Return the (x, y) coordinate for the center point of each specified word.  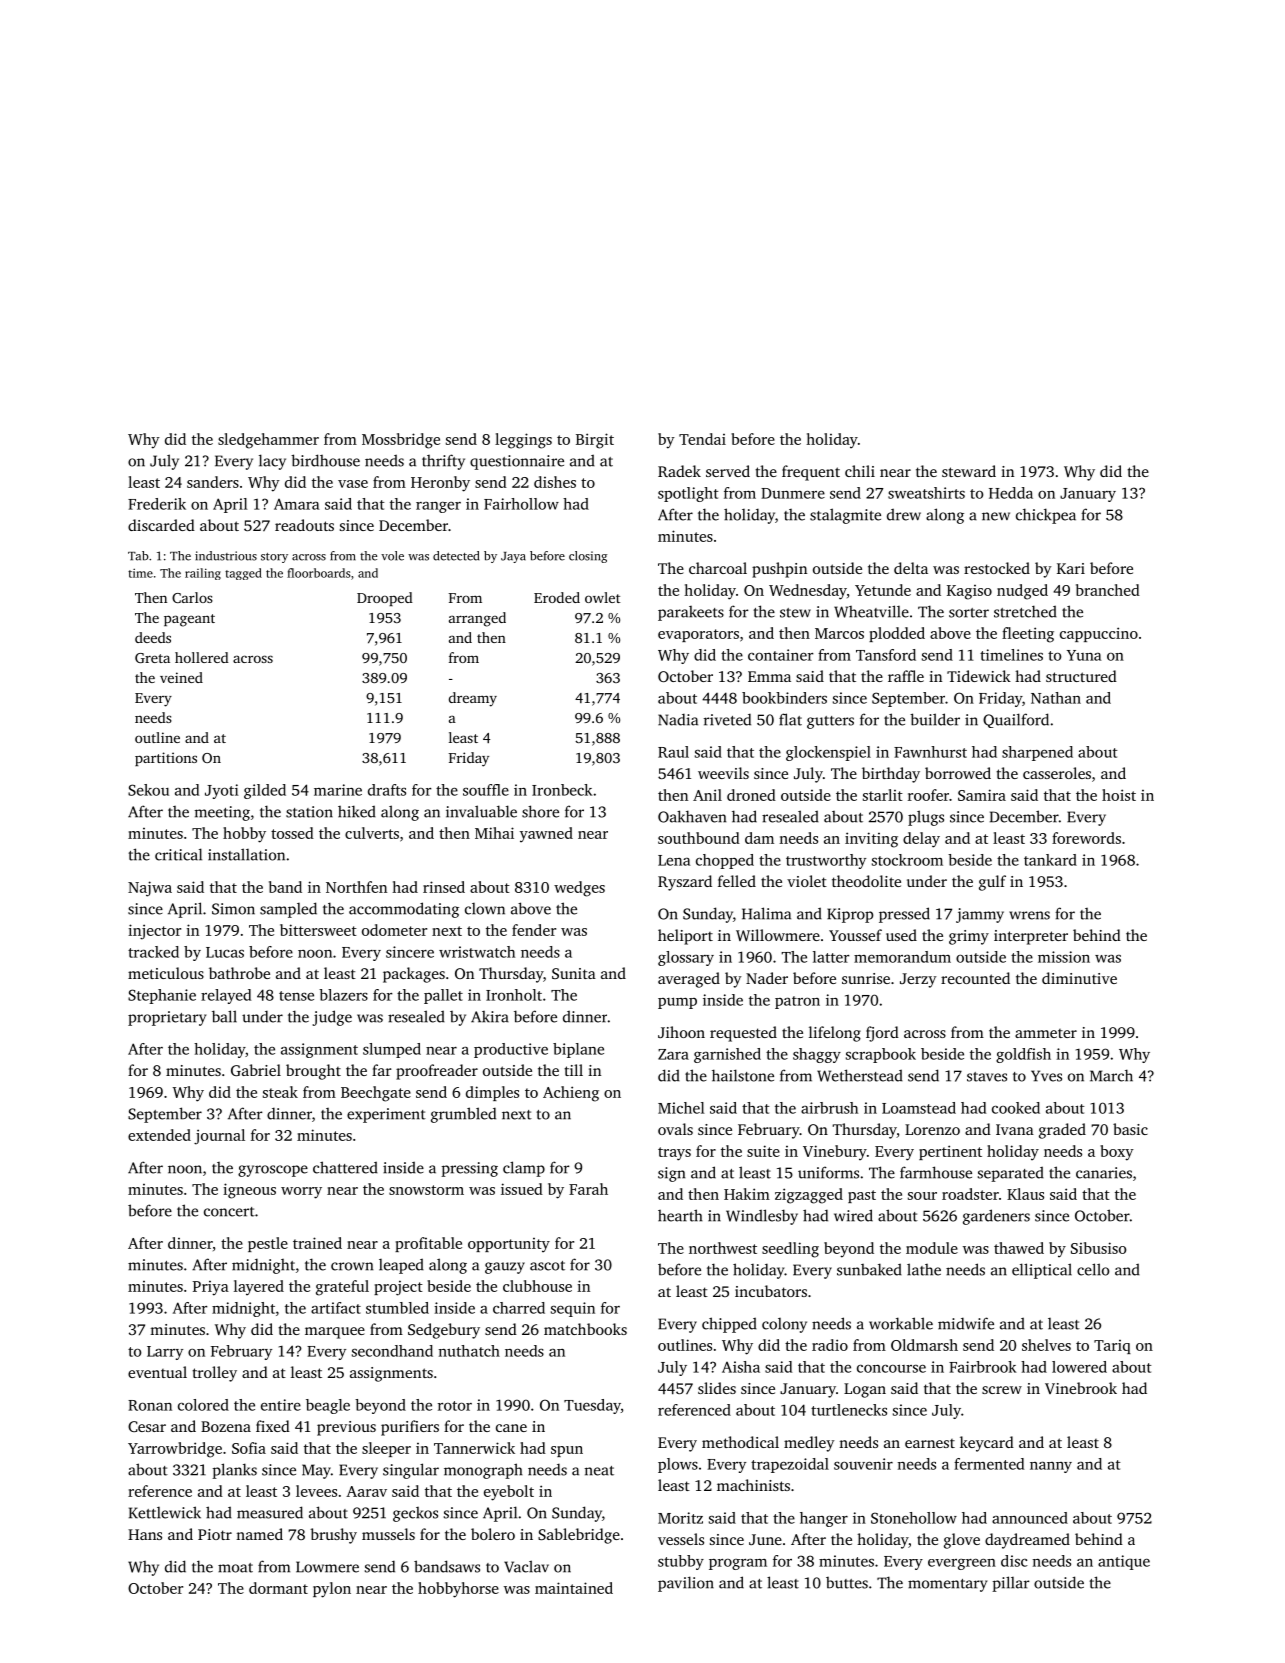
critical (178, 854)
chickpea (1046, 516)
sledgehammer (268, 441)
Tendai (702, 439)
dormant (278, 1588)
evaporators (698, 635)
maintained (574, 1588)
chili (860, 471)
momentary (947, 1585)
